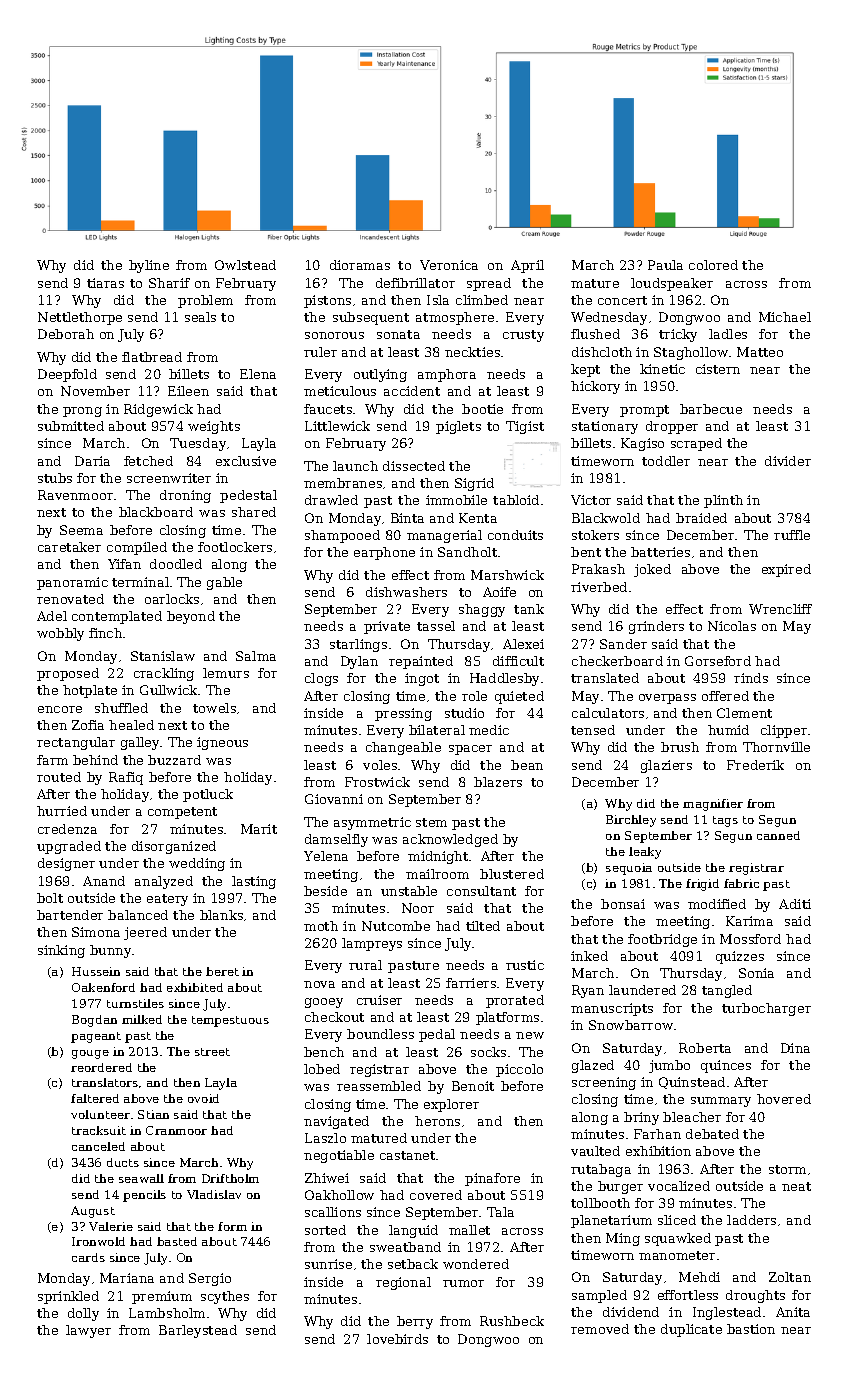  Describe the element at coordinates (328, 1264) in the page. I see `sunrise` at that location.
